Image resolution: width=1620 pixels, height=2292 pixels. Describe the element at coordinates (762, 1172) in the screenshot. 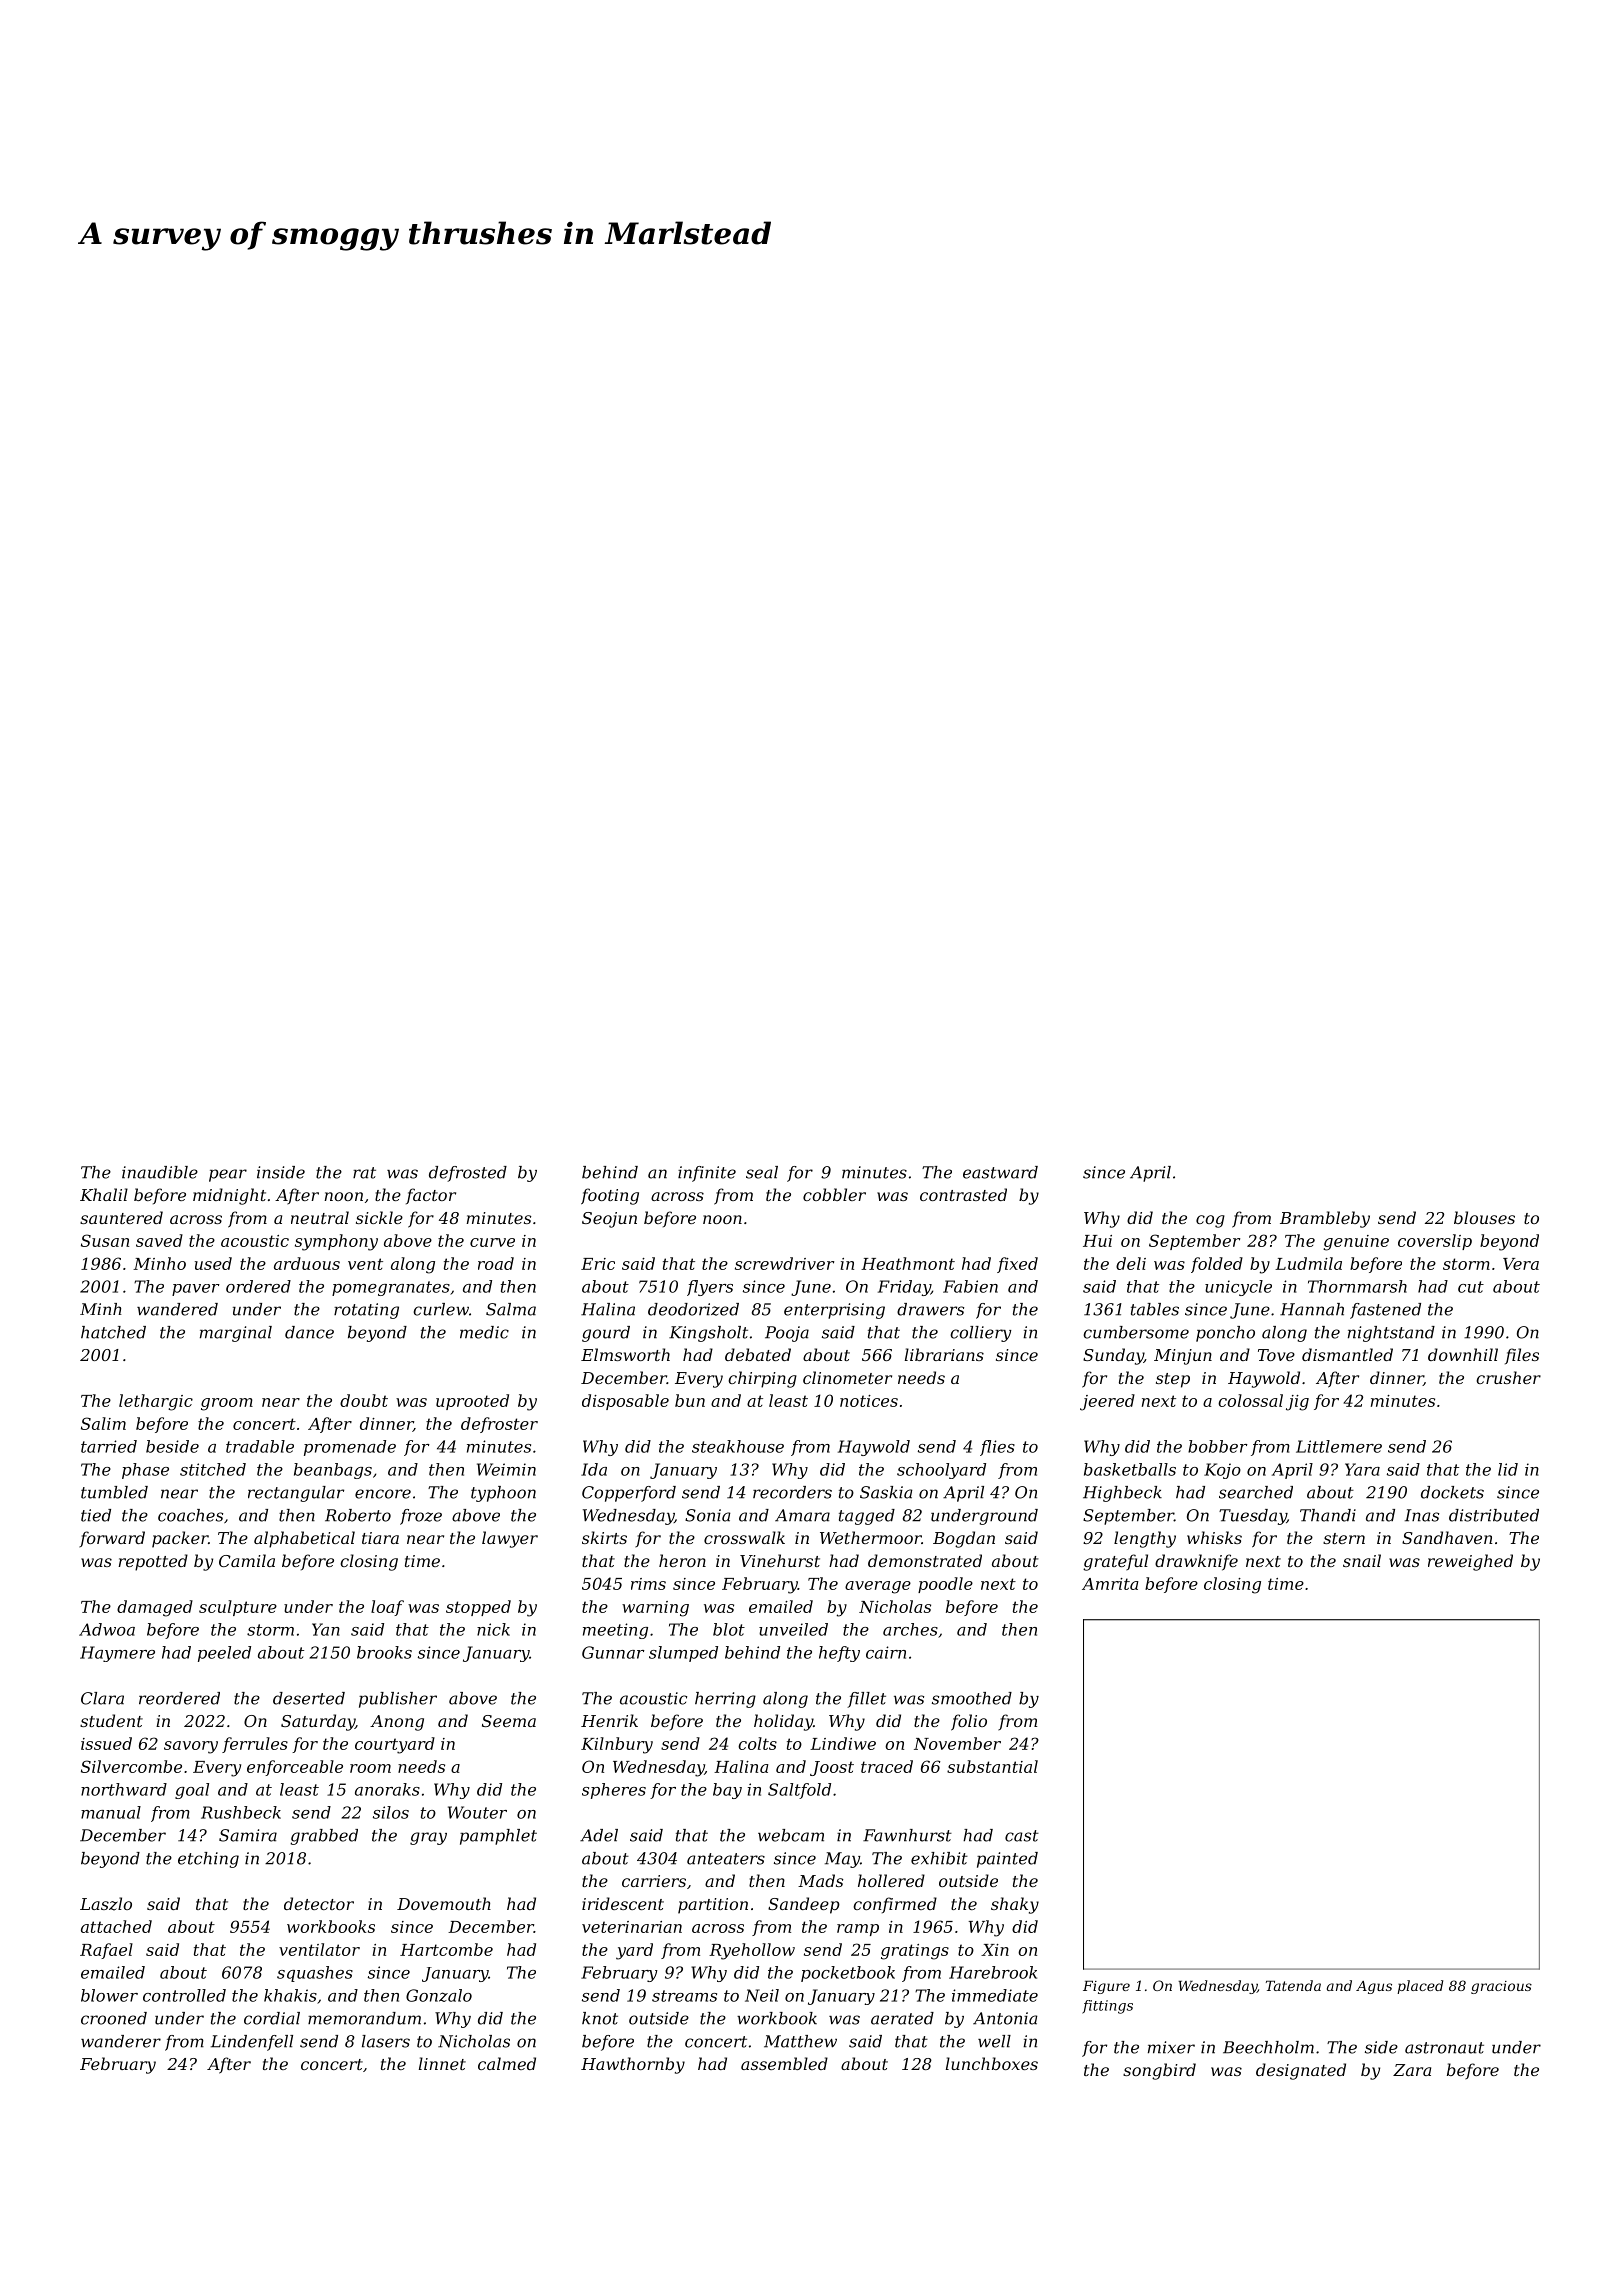

I see `seal` at that location.
